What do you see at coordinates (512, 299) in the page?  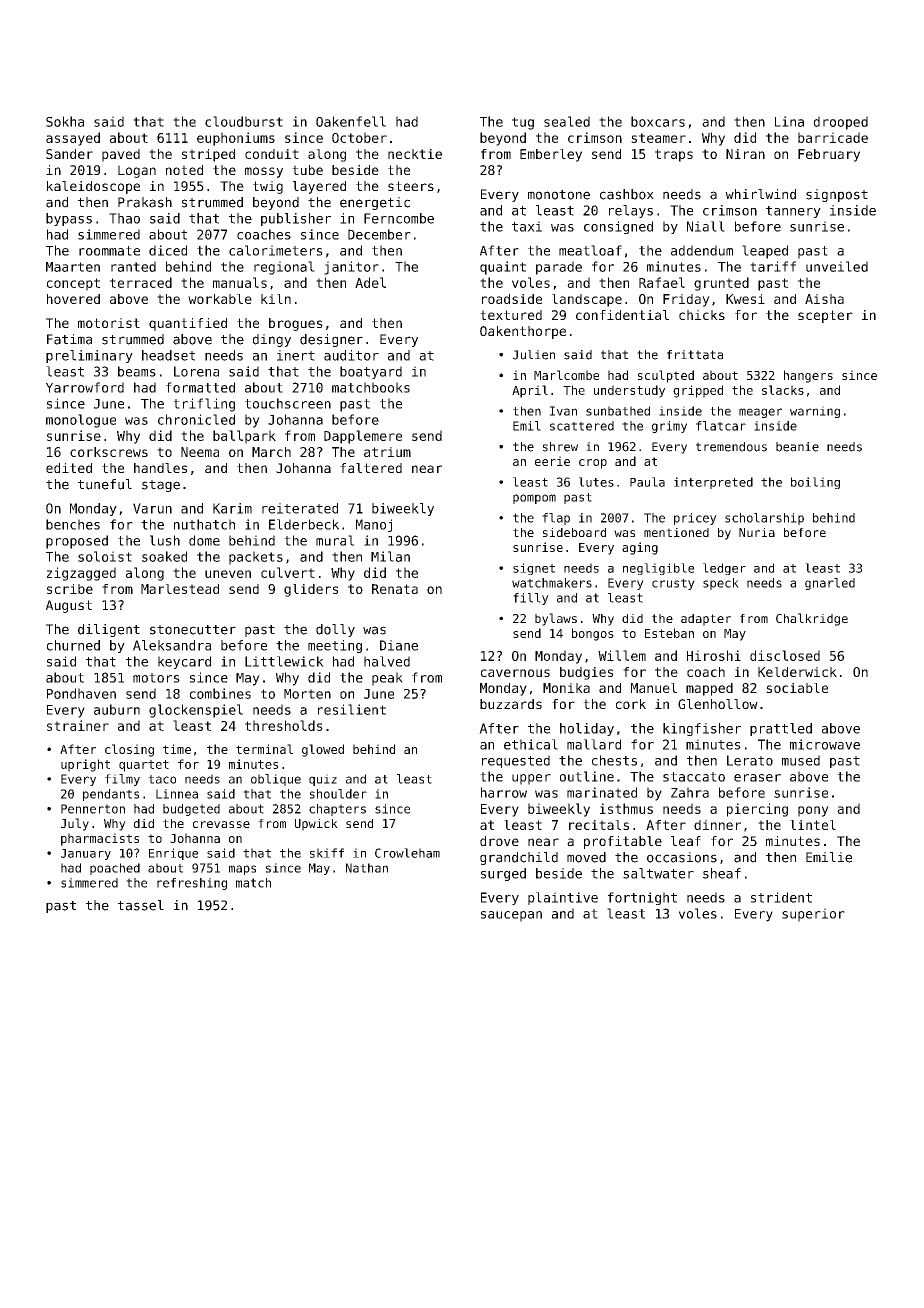 I see `roadside` at bounding box center [512, 299].
